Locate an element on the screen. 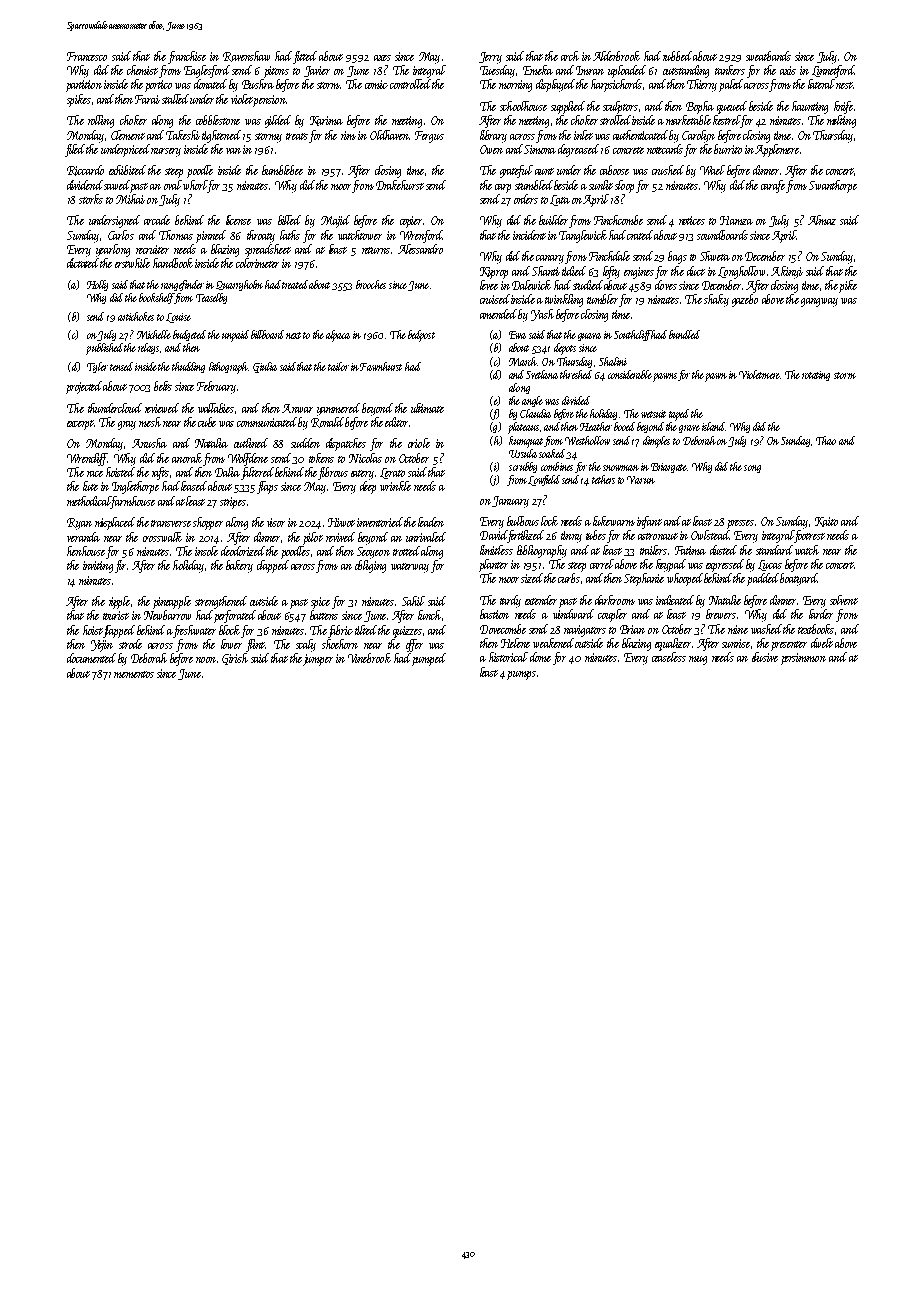 The image size is (924, 1308). axes is located at coordinates (382, 58).
